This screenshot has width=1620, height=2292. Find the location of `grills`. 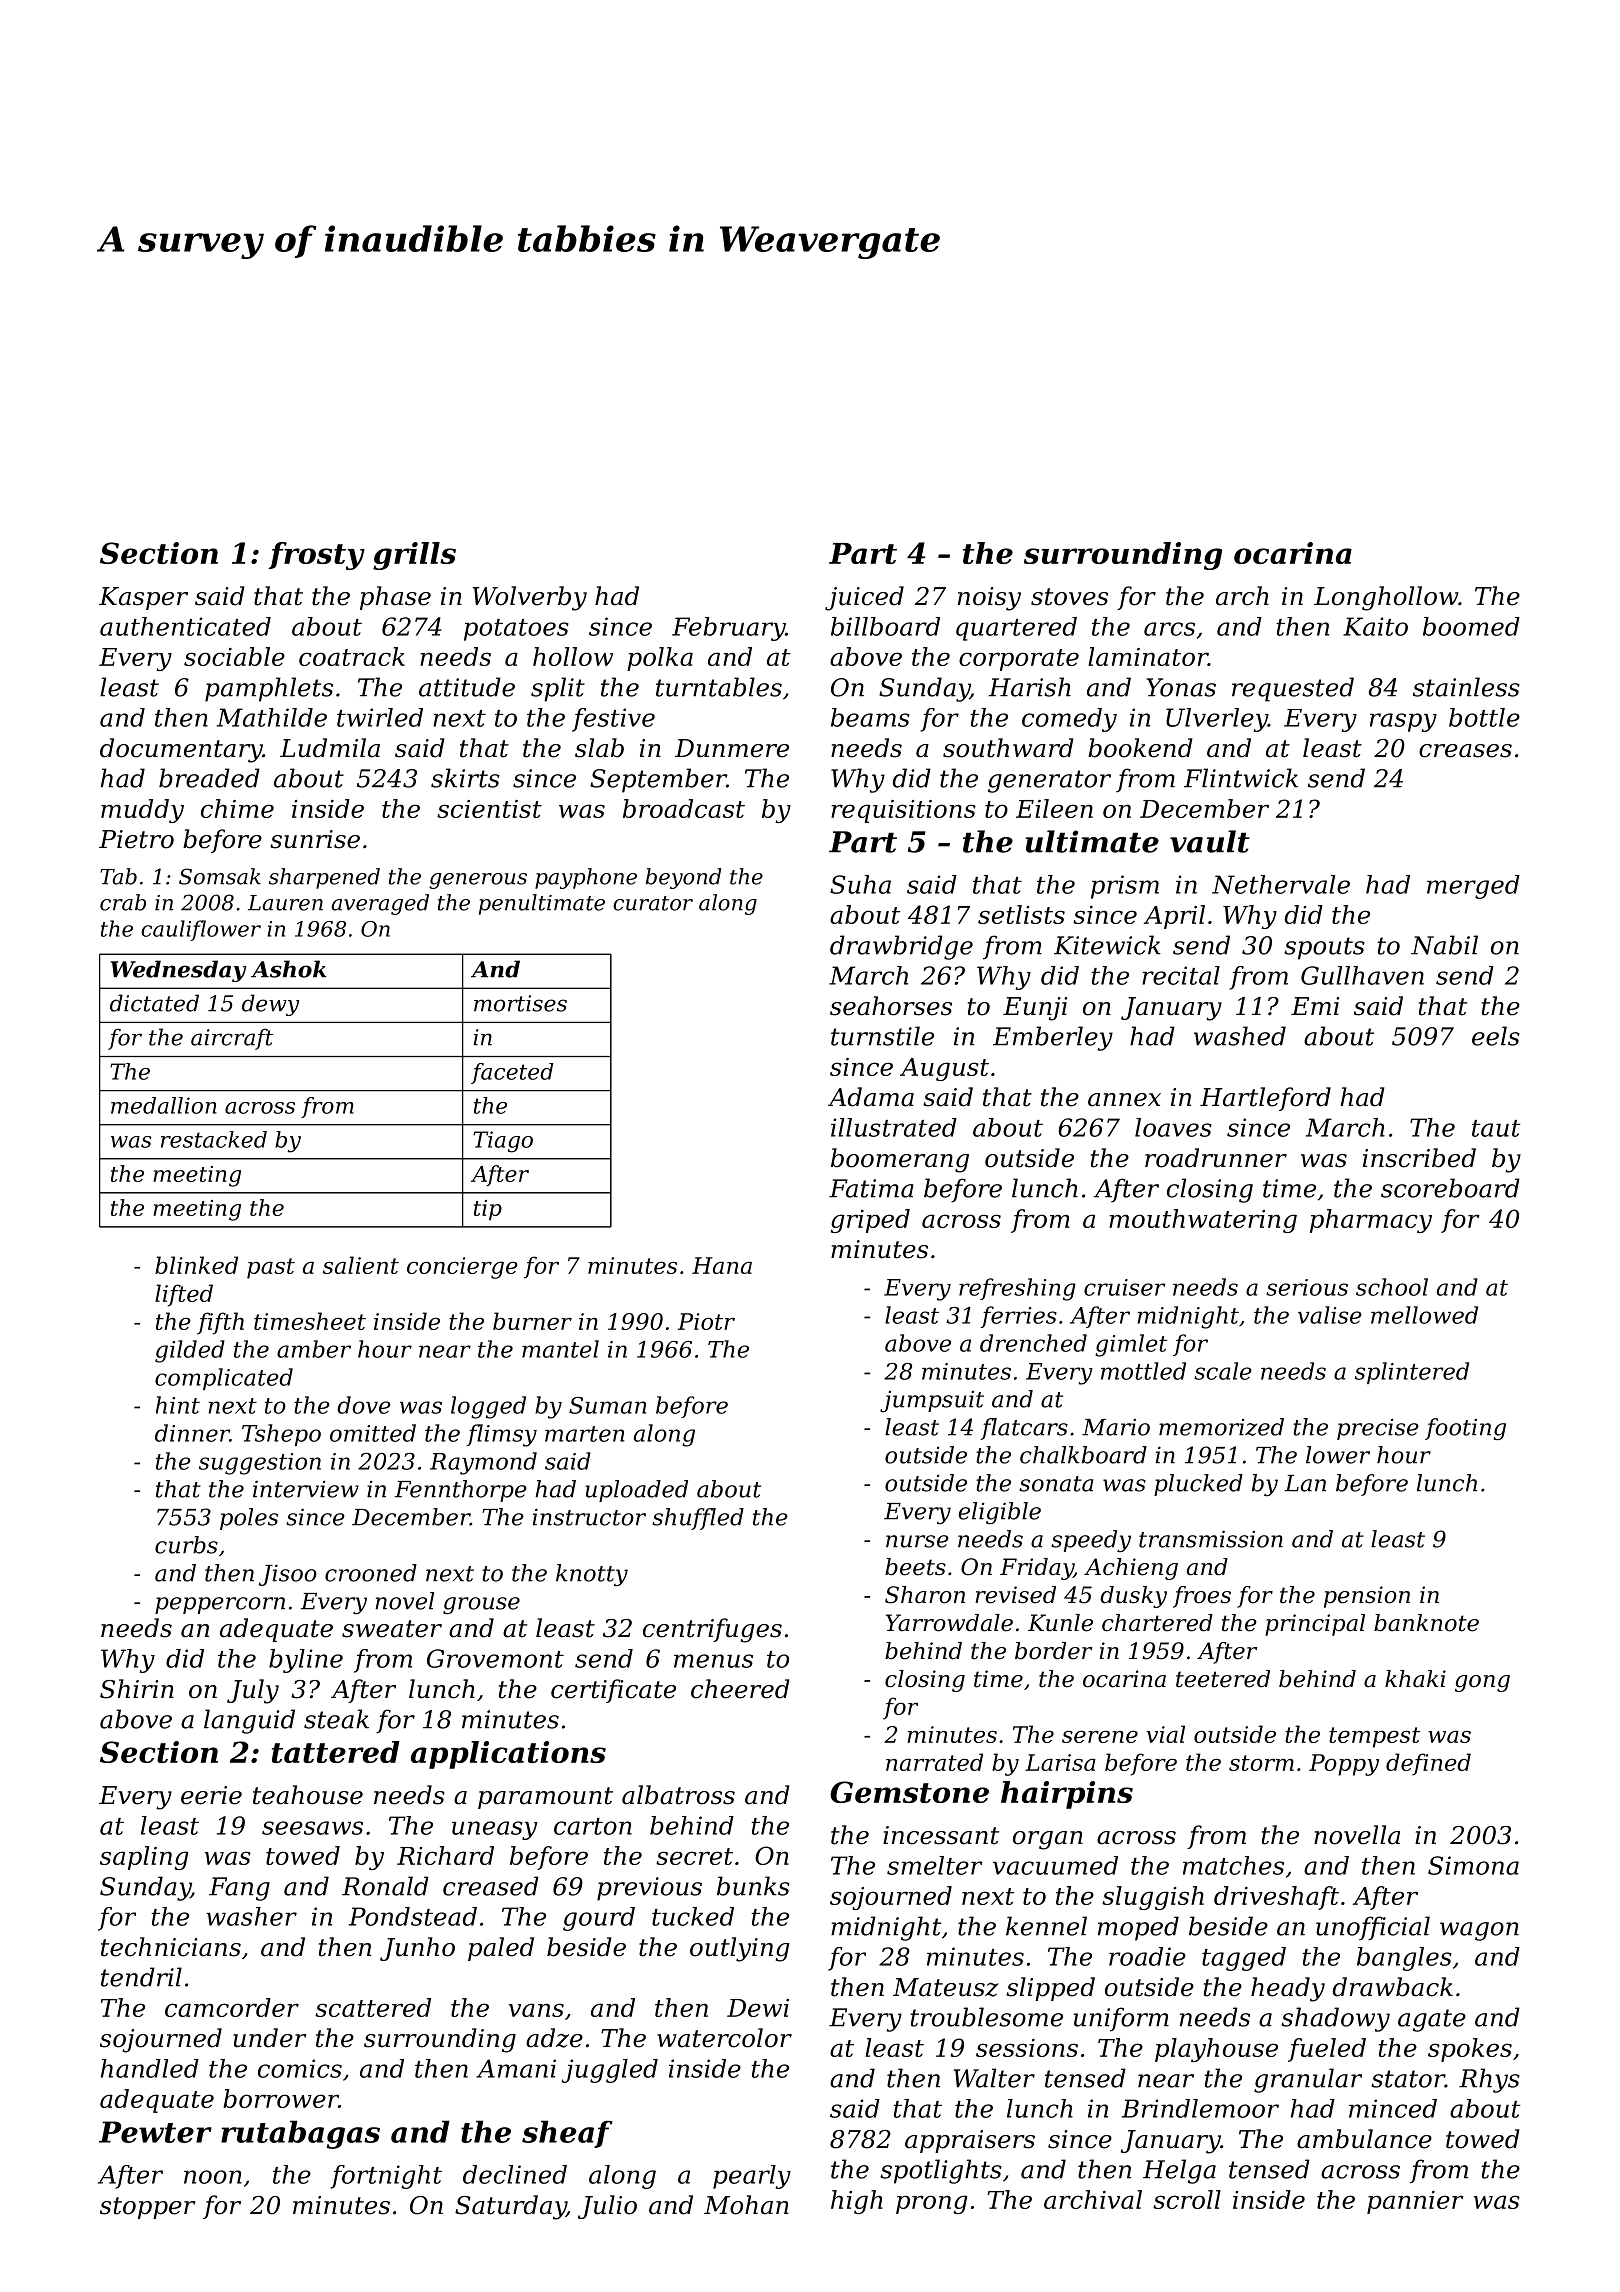

grills is located at coordinates (414, 556).
